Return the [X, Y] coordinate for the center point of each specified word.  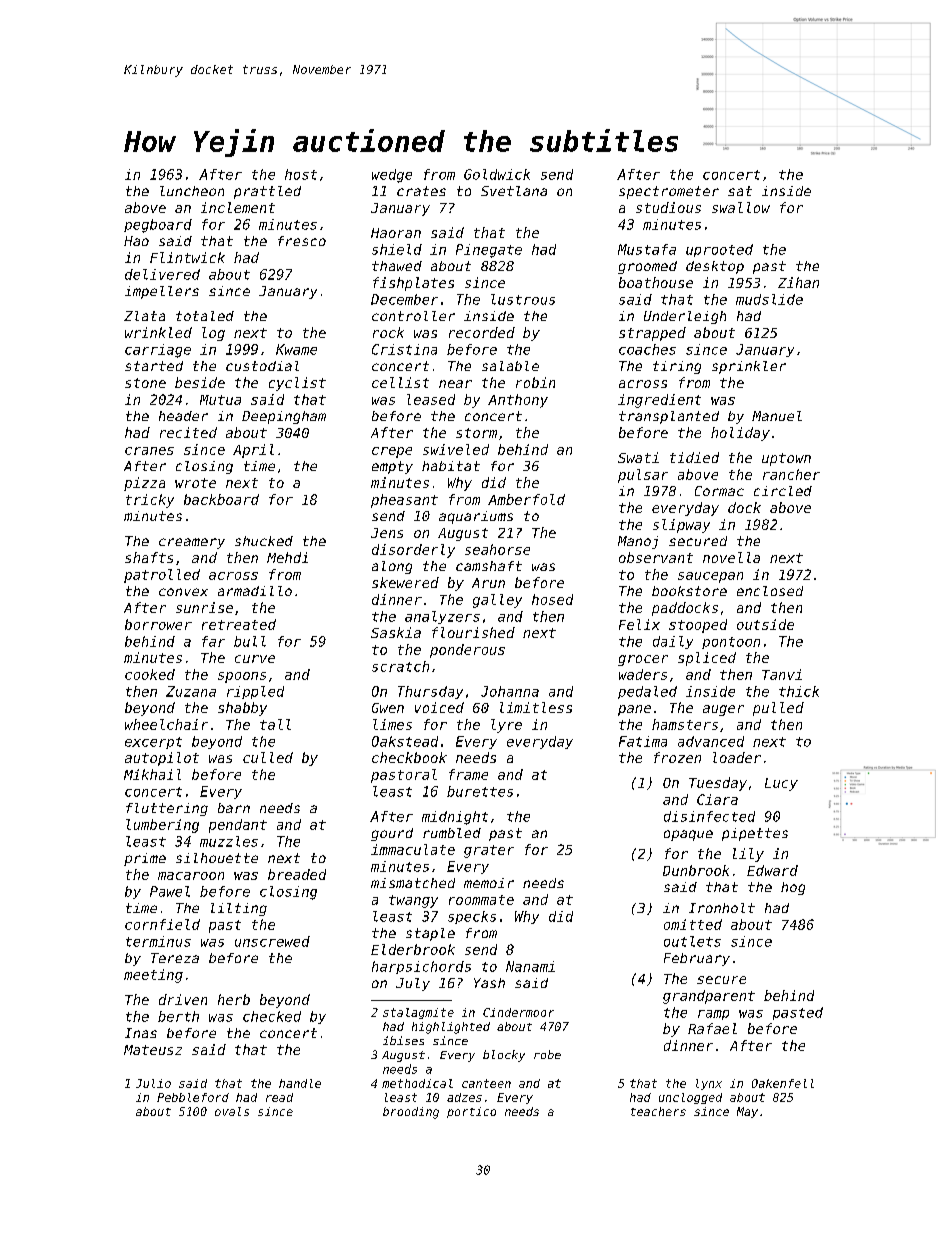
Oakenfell [783, 1083]
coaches [647, 349]
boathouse [656, 282]
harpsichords [421, 967]
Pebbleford [193, 1097]
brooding [411, 1113]
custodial [262, 366]
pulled [778, 709]
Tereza [175, 958]
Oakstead [405, 741]
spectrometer [669, 192]
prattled [267, 192]
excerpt [153, 743]
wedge [392, 176]
